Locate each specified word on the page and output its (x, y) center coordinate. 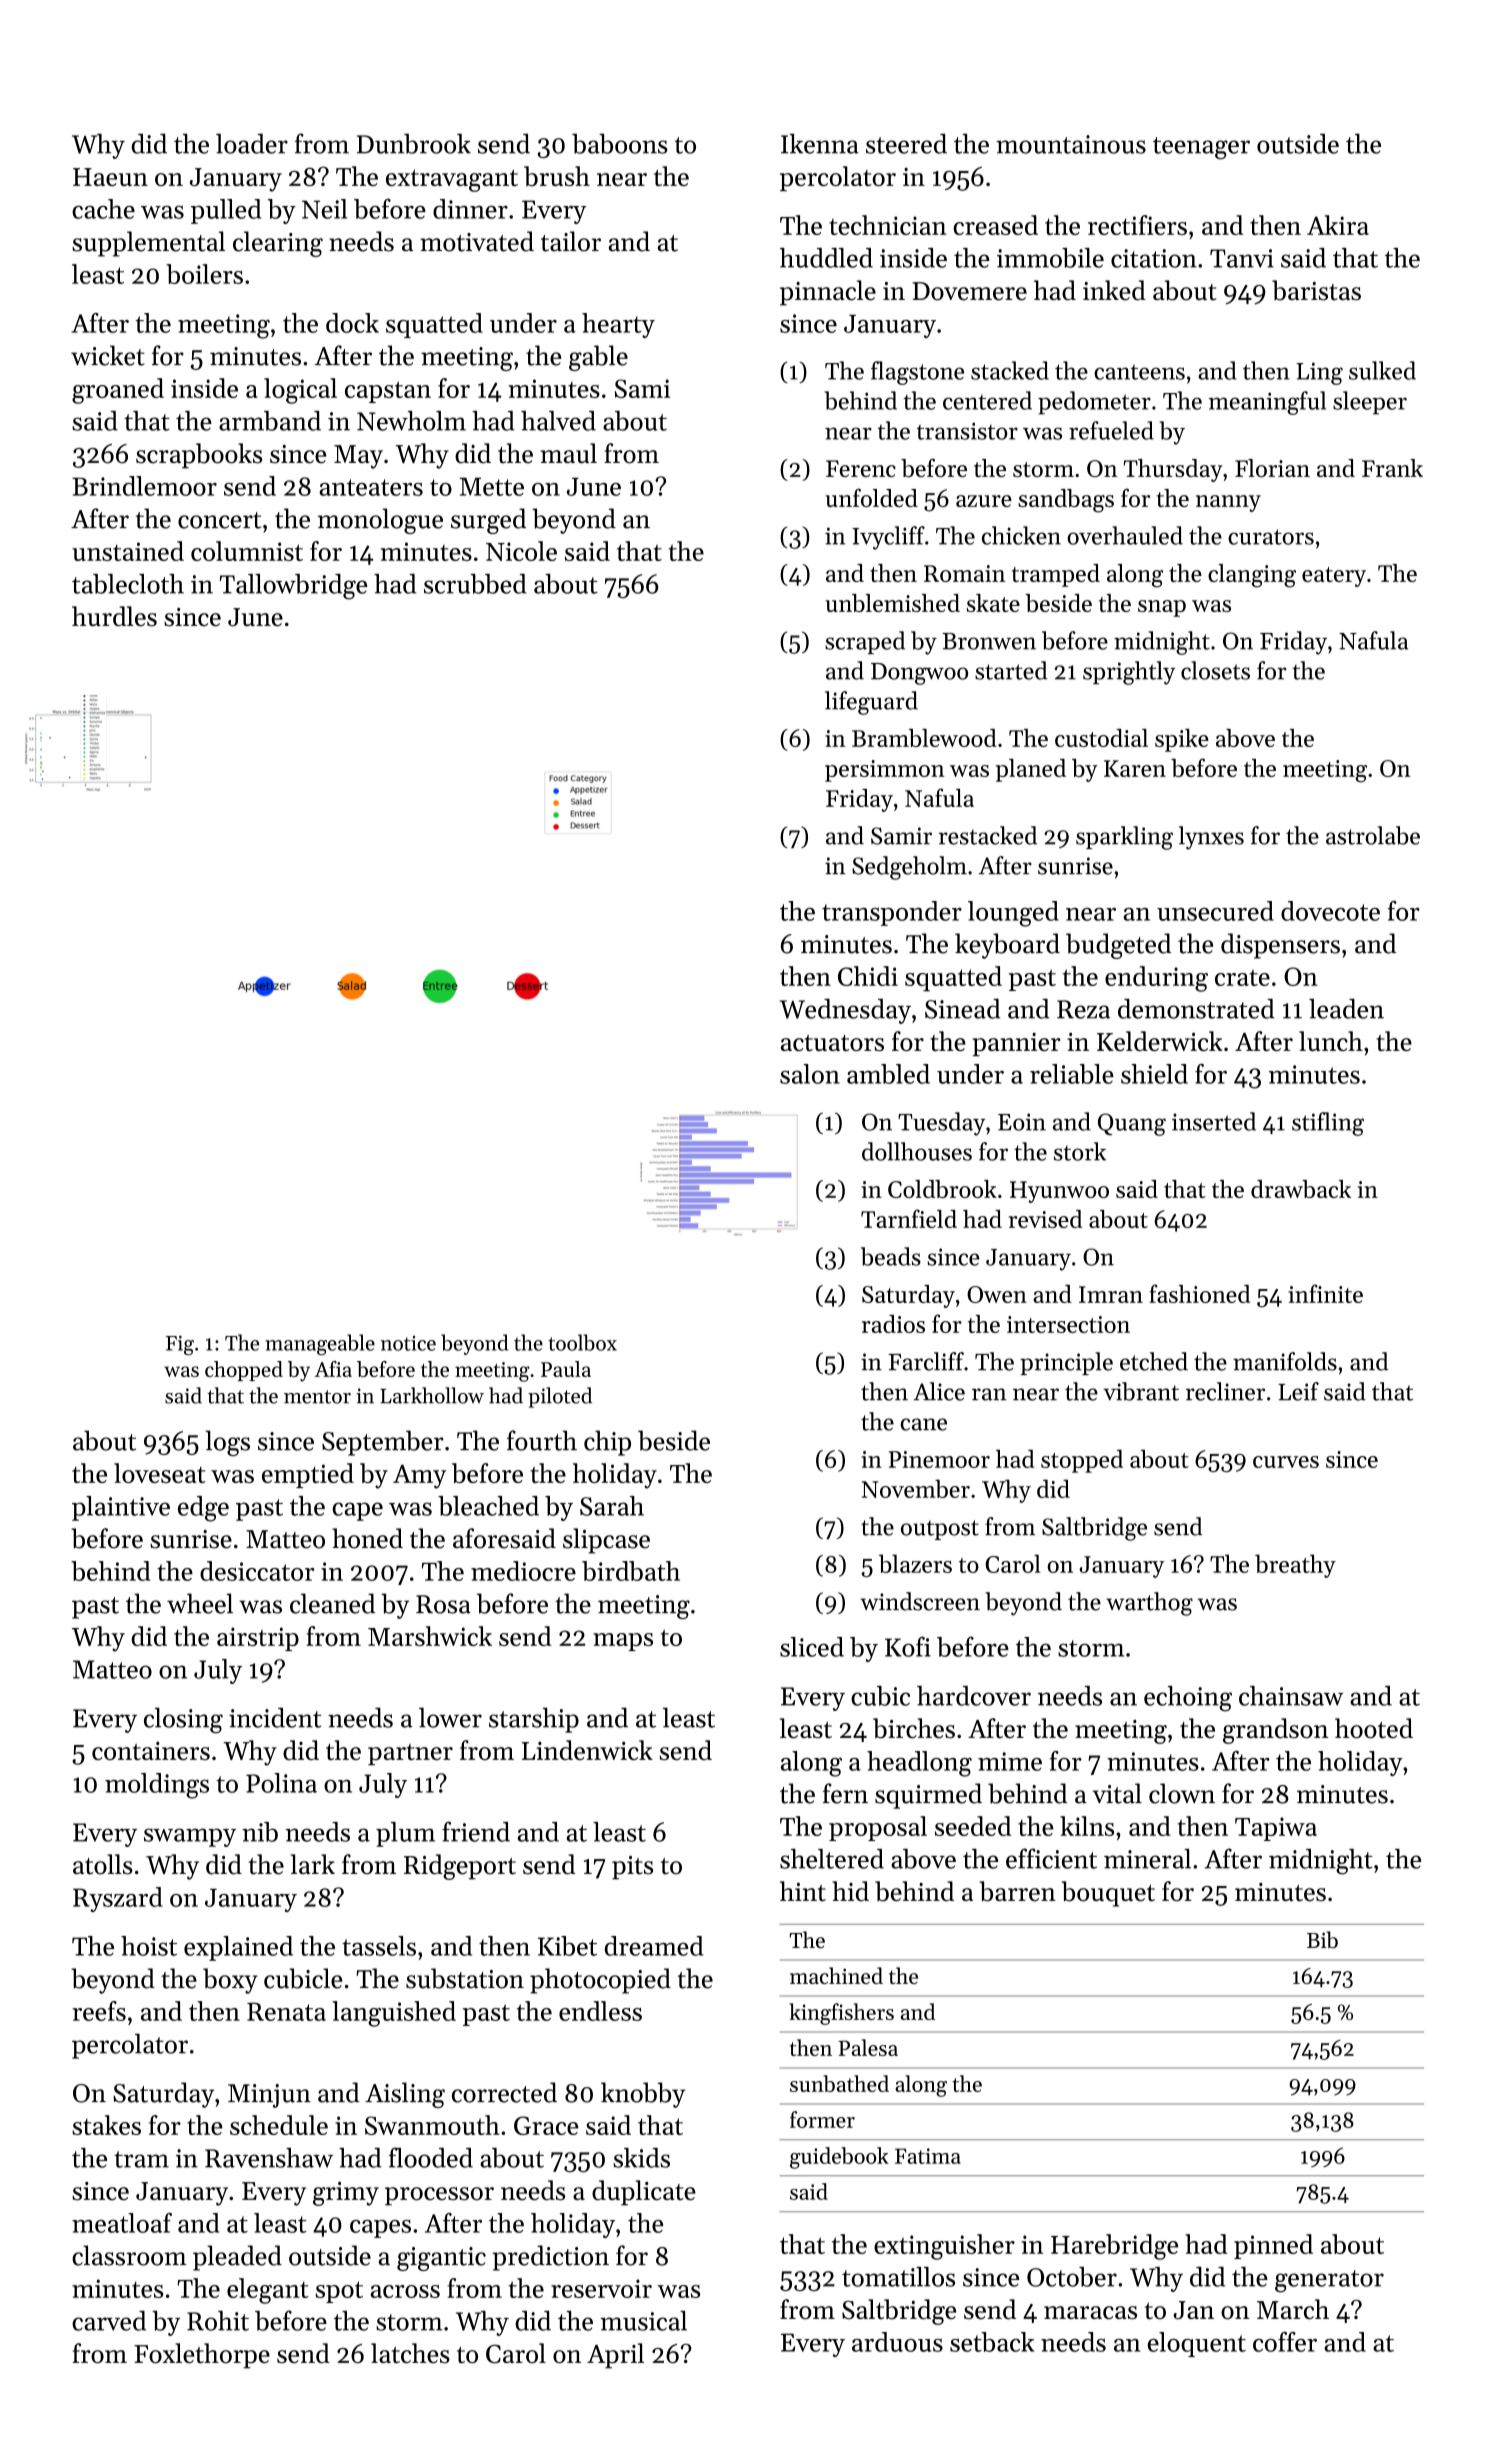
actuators (832, 1043)
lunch (1331, 1041)
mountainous (1071, 144)
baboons (620, 143)
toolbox (582, 1342)
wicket (108, 355)
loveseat (160, 1473)
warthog (1149, 1604)
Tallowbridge (293, 587)
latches (410, 2353)
